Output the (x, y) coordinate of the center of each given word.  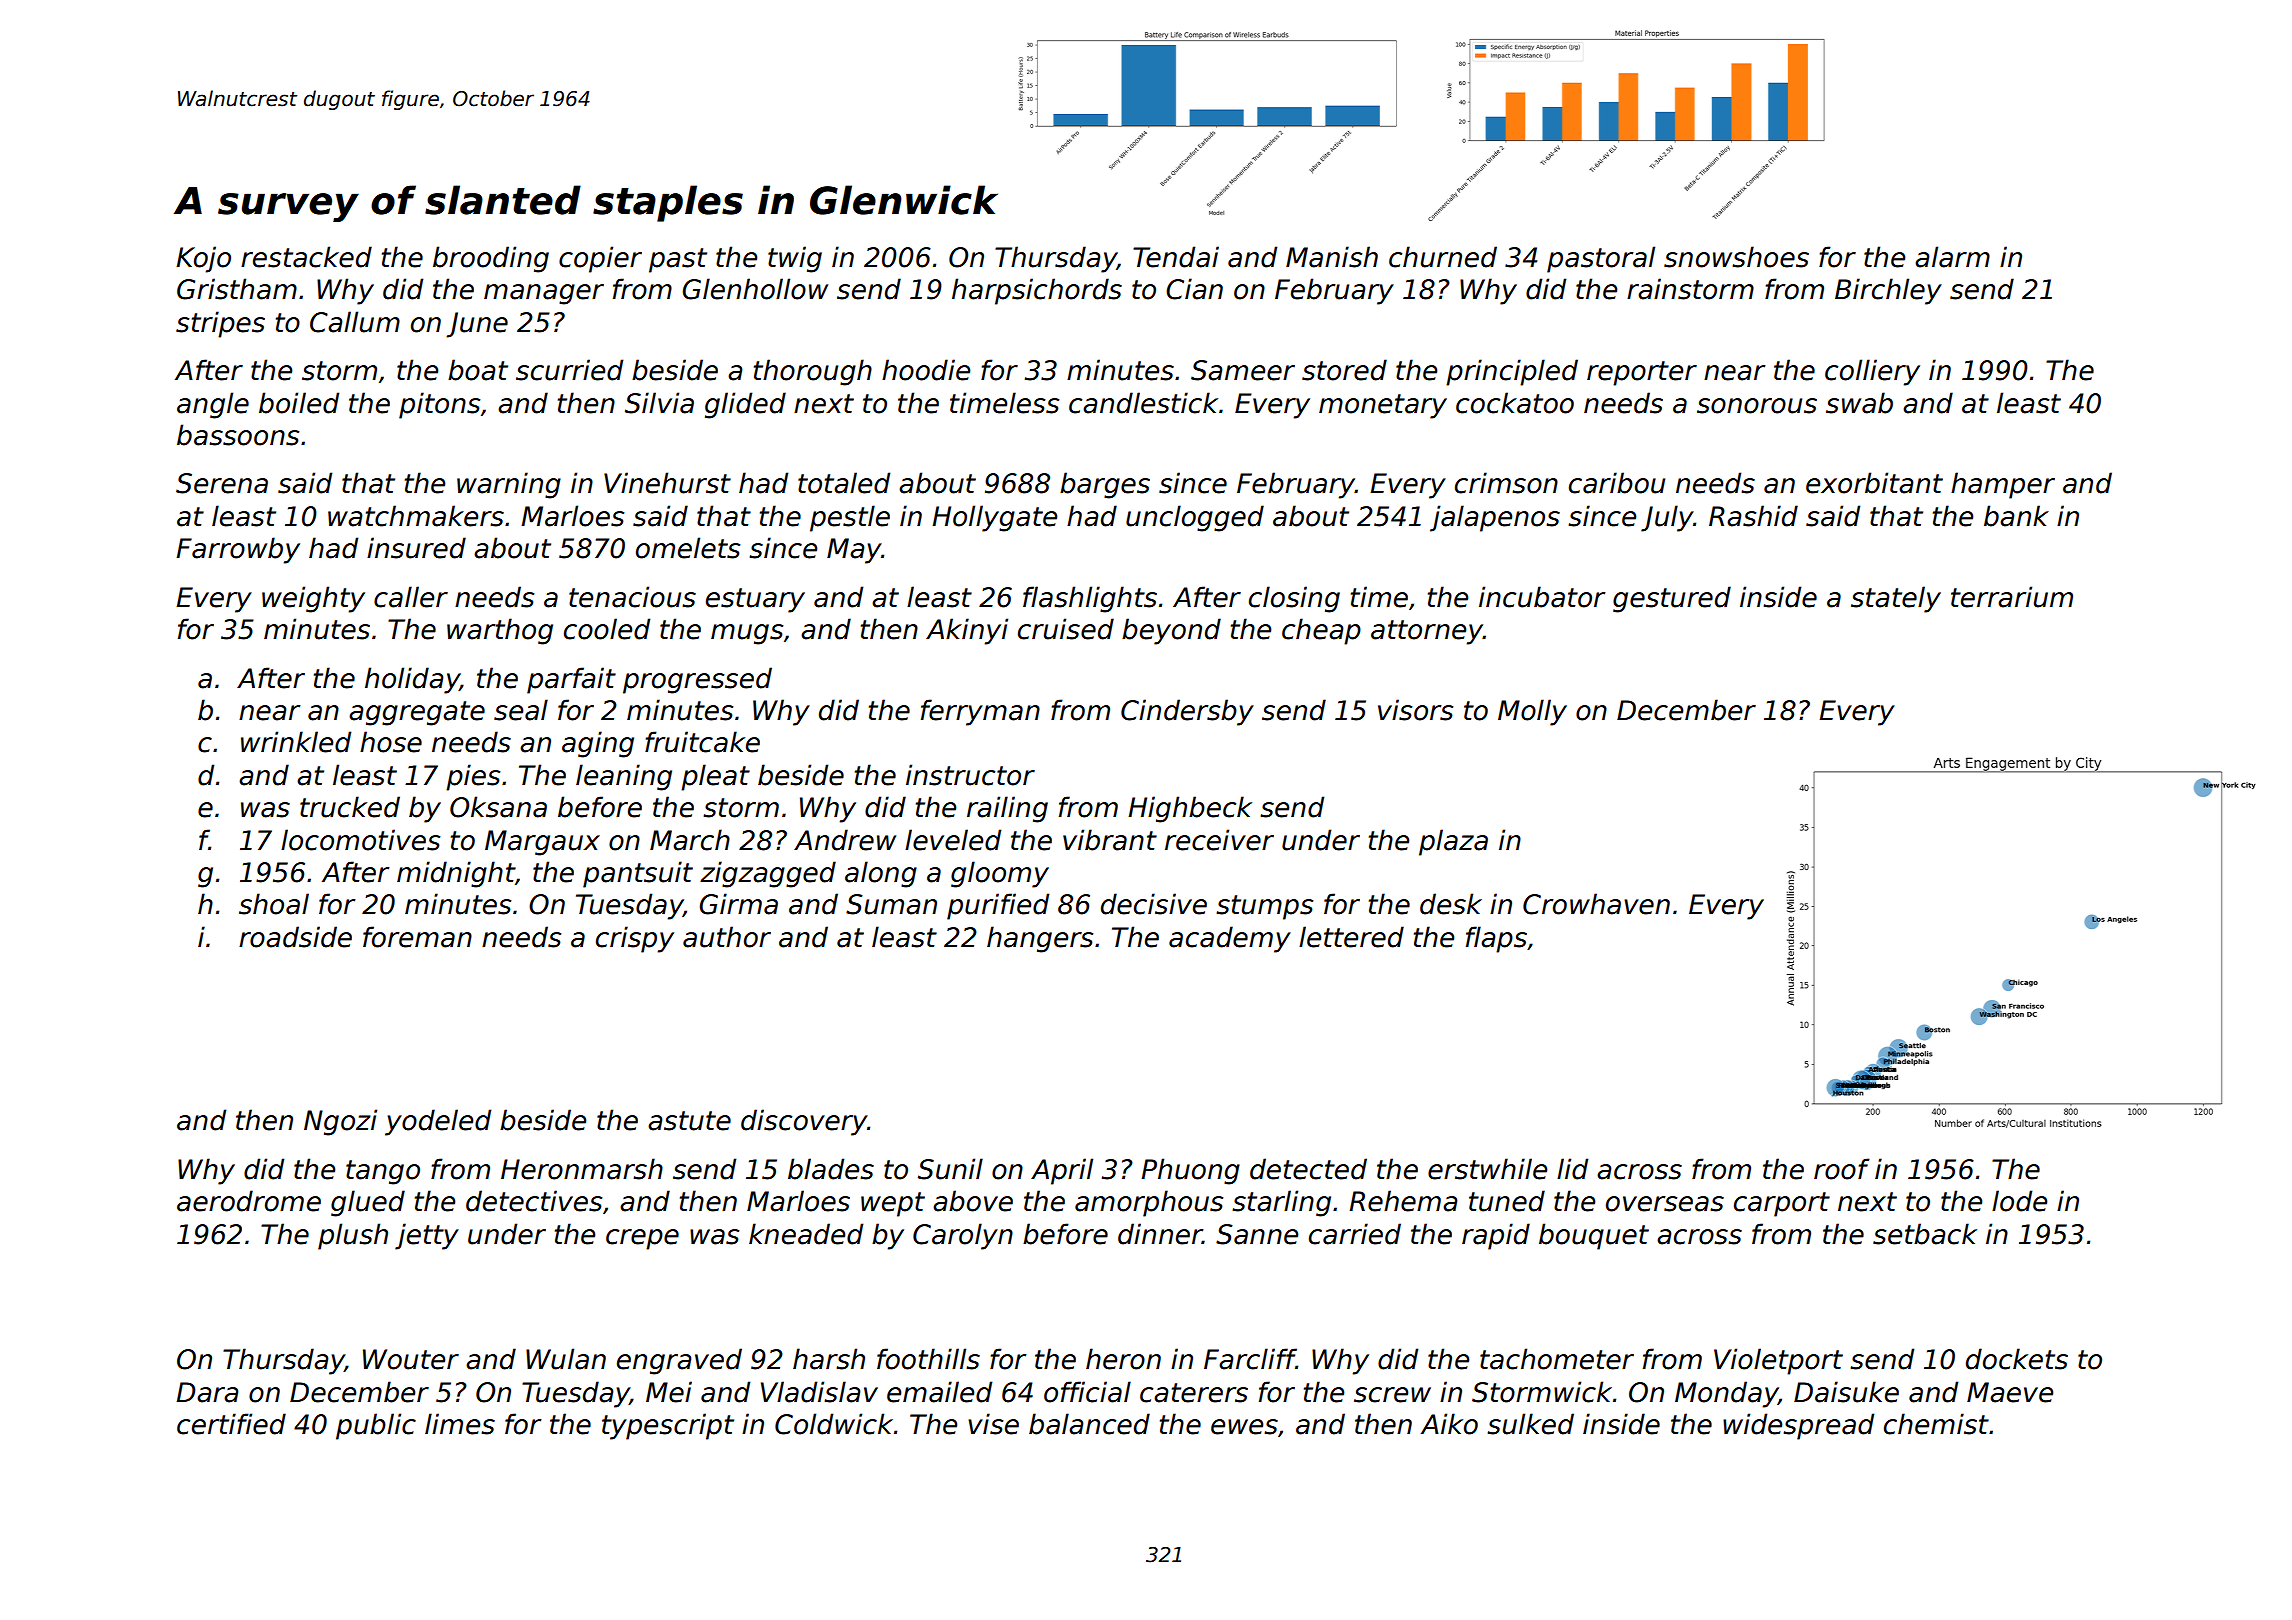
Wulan (566, 1359)
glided (745, 405)
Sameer (1243, 370)
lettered (1351, 937)
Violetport (1778, 1361)
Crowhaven (1596, 904)
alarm (1952, 257)
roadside (295, 937)
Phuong (1190, 1171)
